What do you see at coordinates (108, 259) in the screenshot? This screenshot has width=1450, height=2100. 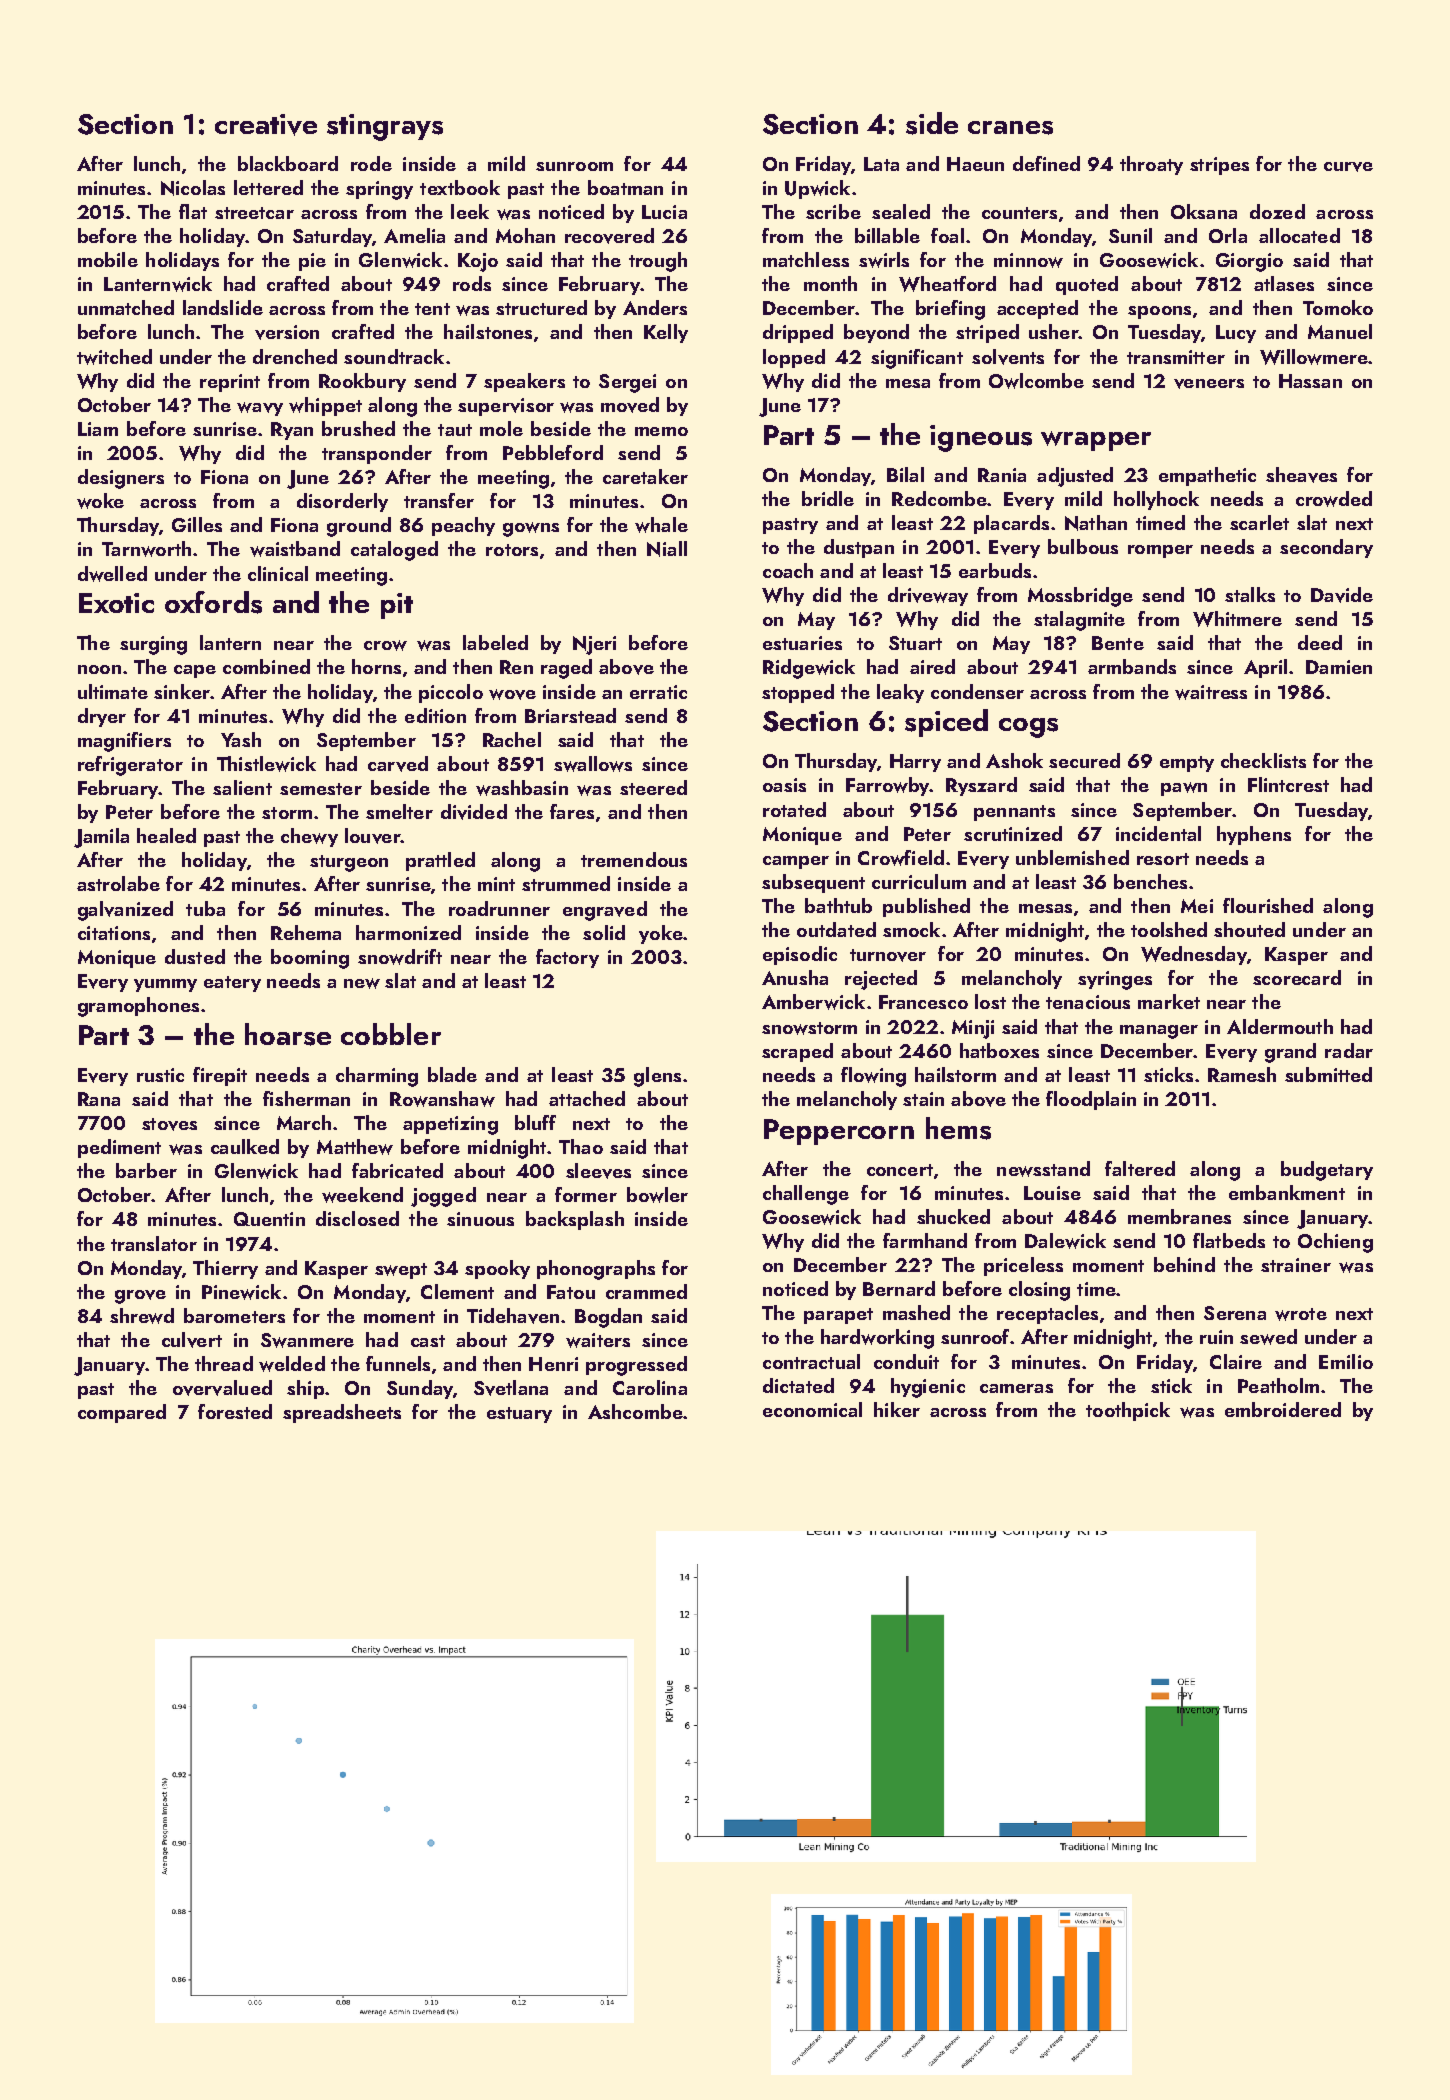 I see `mobile` at bounding box center [108, 259].
